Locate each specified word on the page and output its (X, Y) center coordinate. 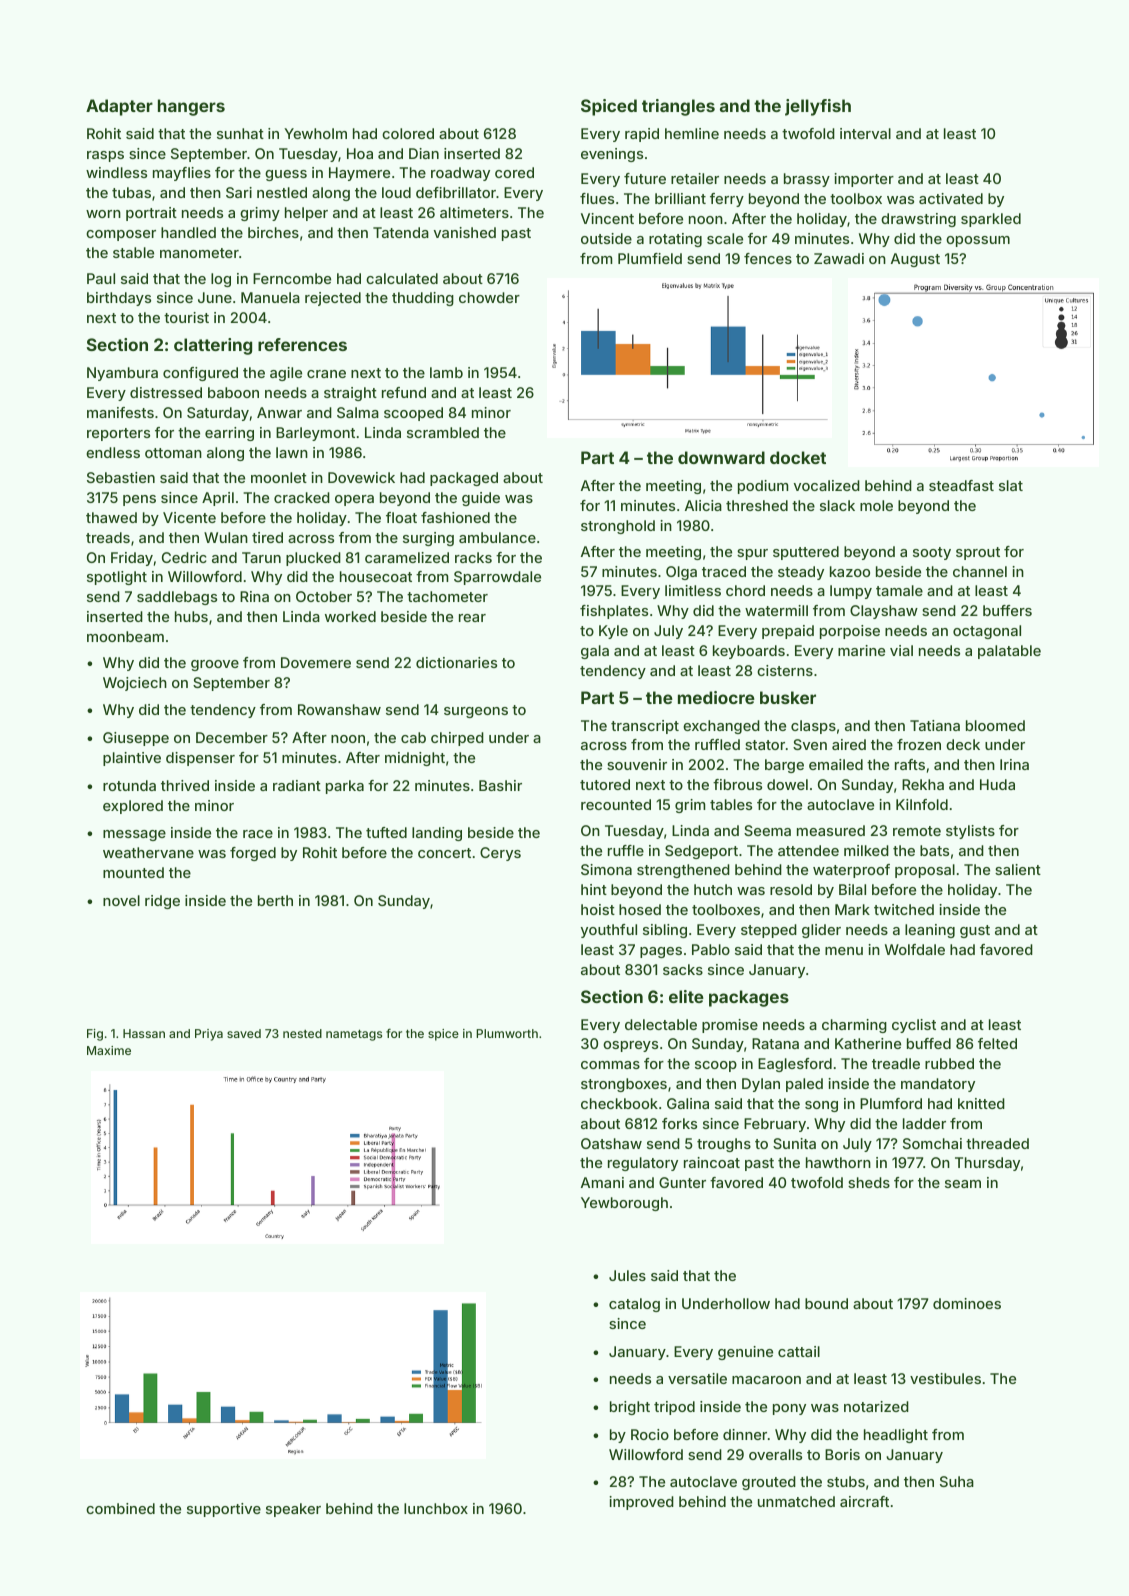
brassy (807, 180)
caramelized (407, 557)
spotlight (117, 578)
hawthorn (838, 1162)
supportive (224, 1510)
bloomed (995, 725)
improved (641, 1503)
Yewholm (315, 133)
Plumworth (507, 1033)
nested (302, 1033)
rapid (642, 135)
